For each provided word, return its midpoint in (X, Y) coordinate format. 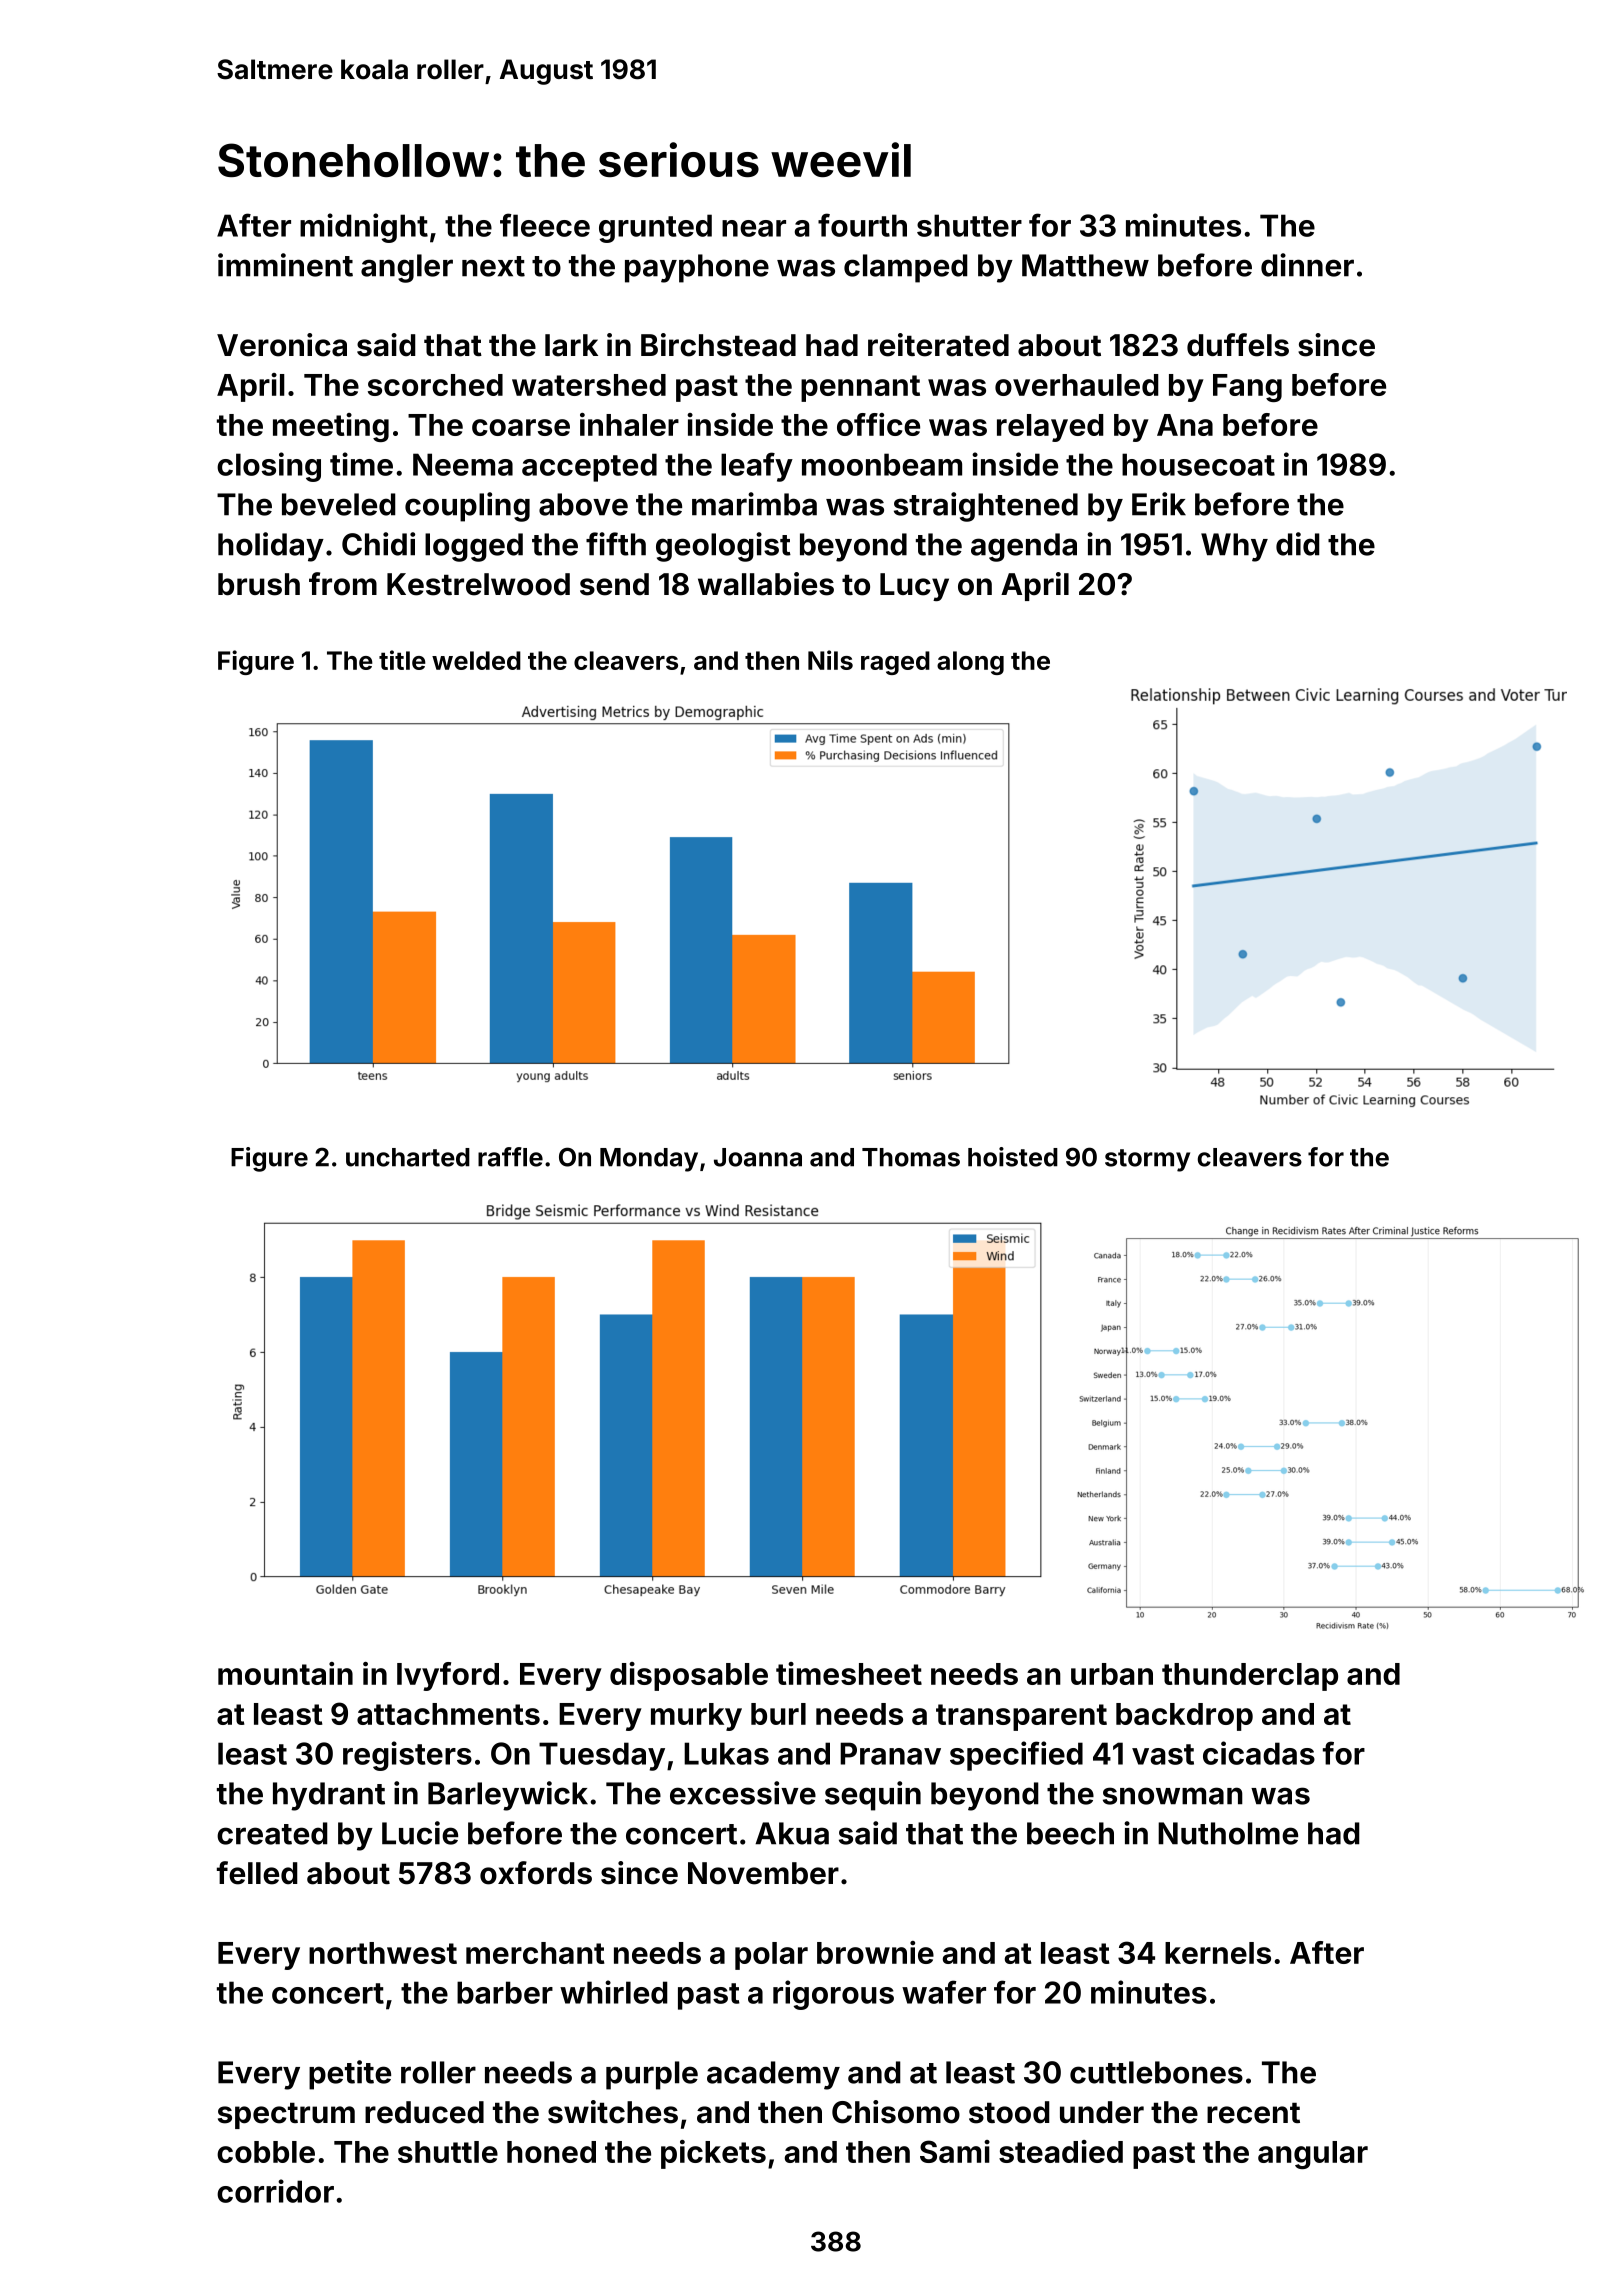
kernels (1218, 1953)
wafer (944, 1992)
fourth (862, 225)
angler (407, 268)
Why (1234, 547)
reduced (424, 2112)
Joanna (758, 1157)
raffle (510, 1157)
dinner (1307, 265)
